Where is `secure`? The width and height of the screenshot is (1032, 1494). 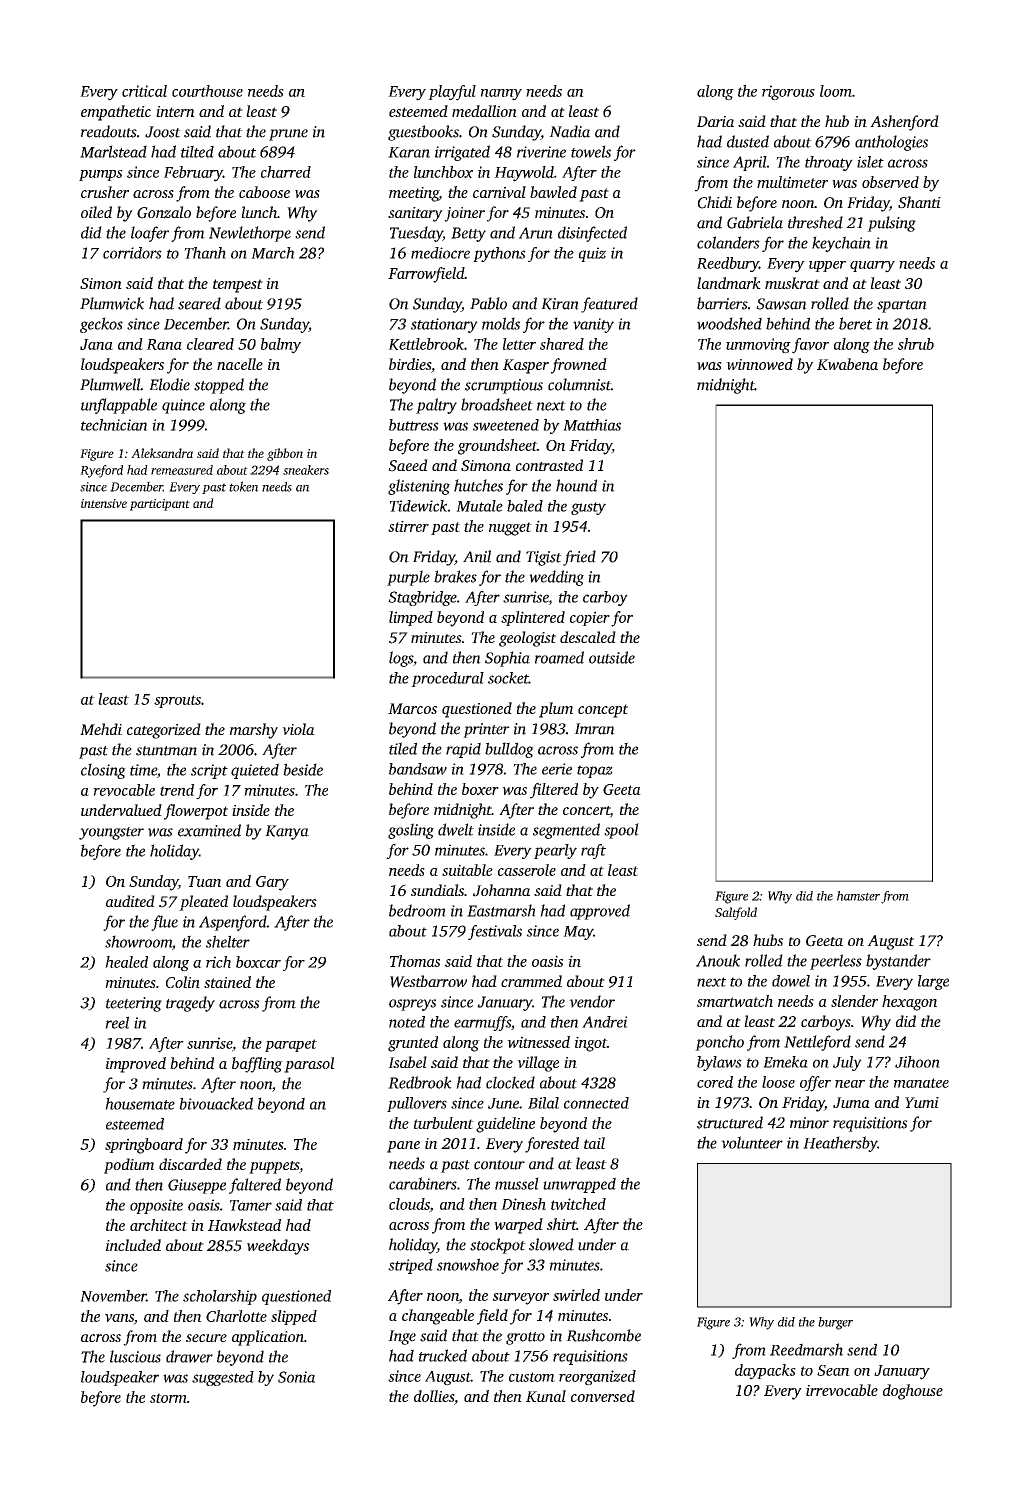
secure is located at coordinates (206, 1338).
